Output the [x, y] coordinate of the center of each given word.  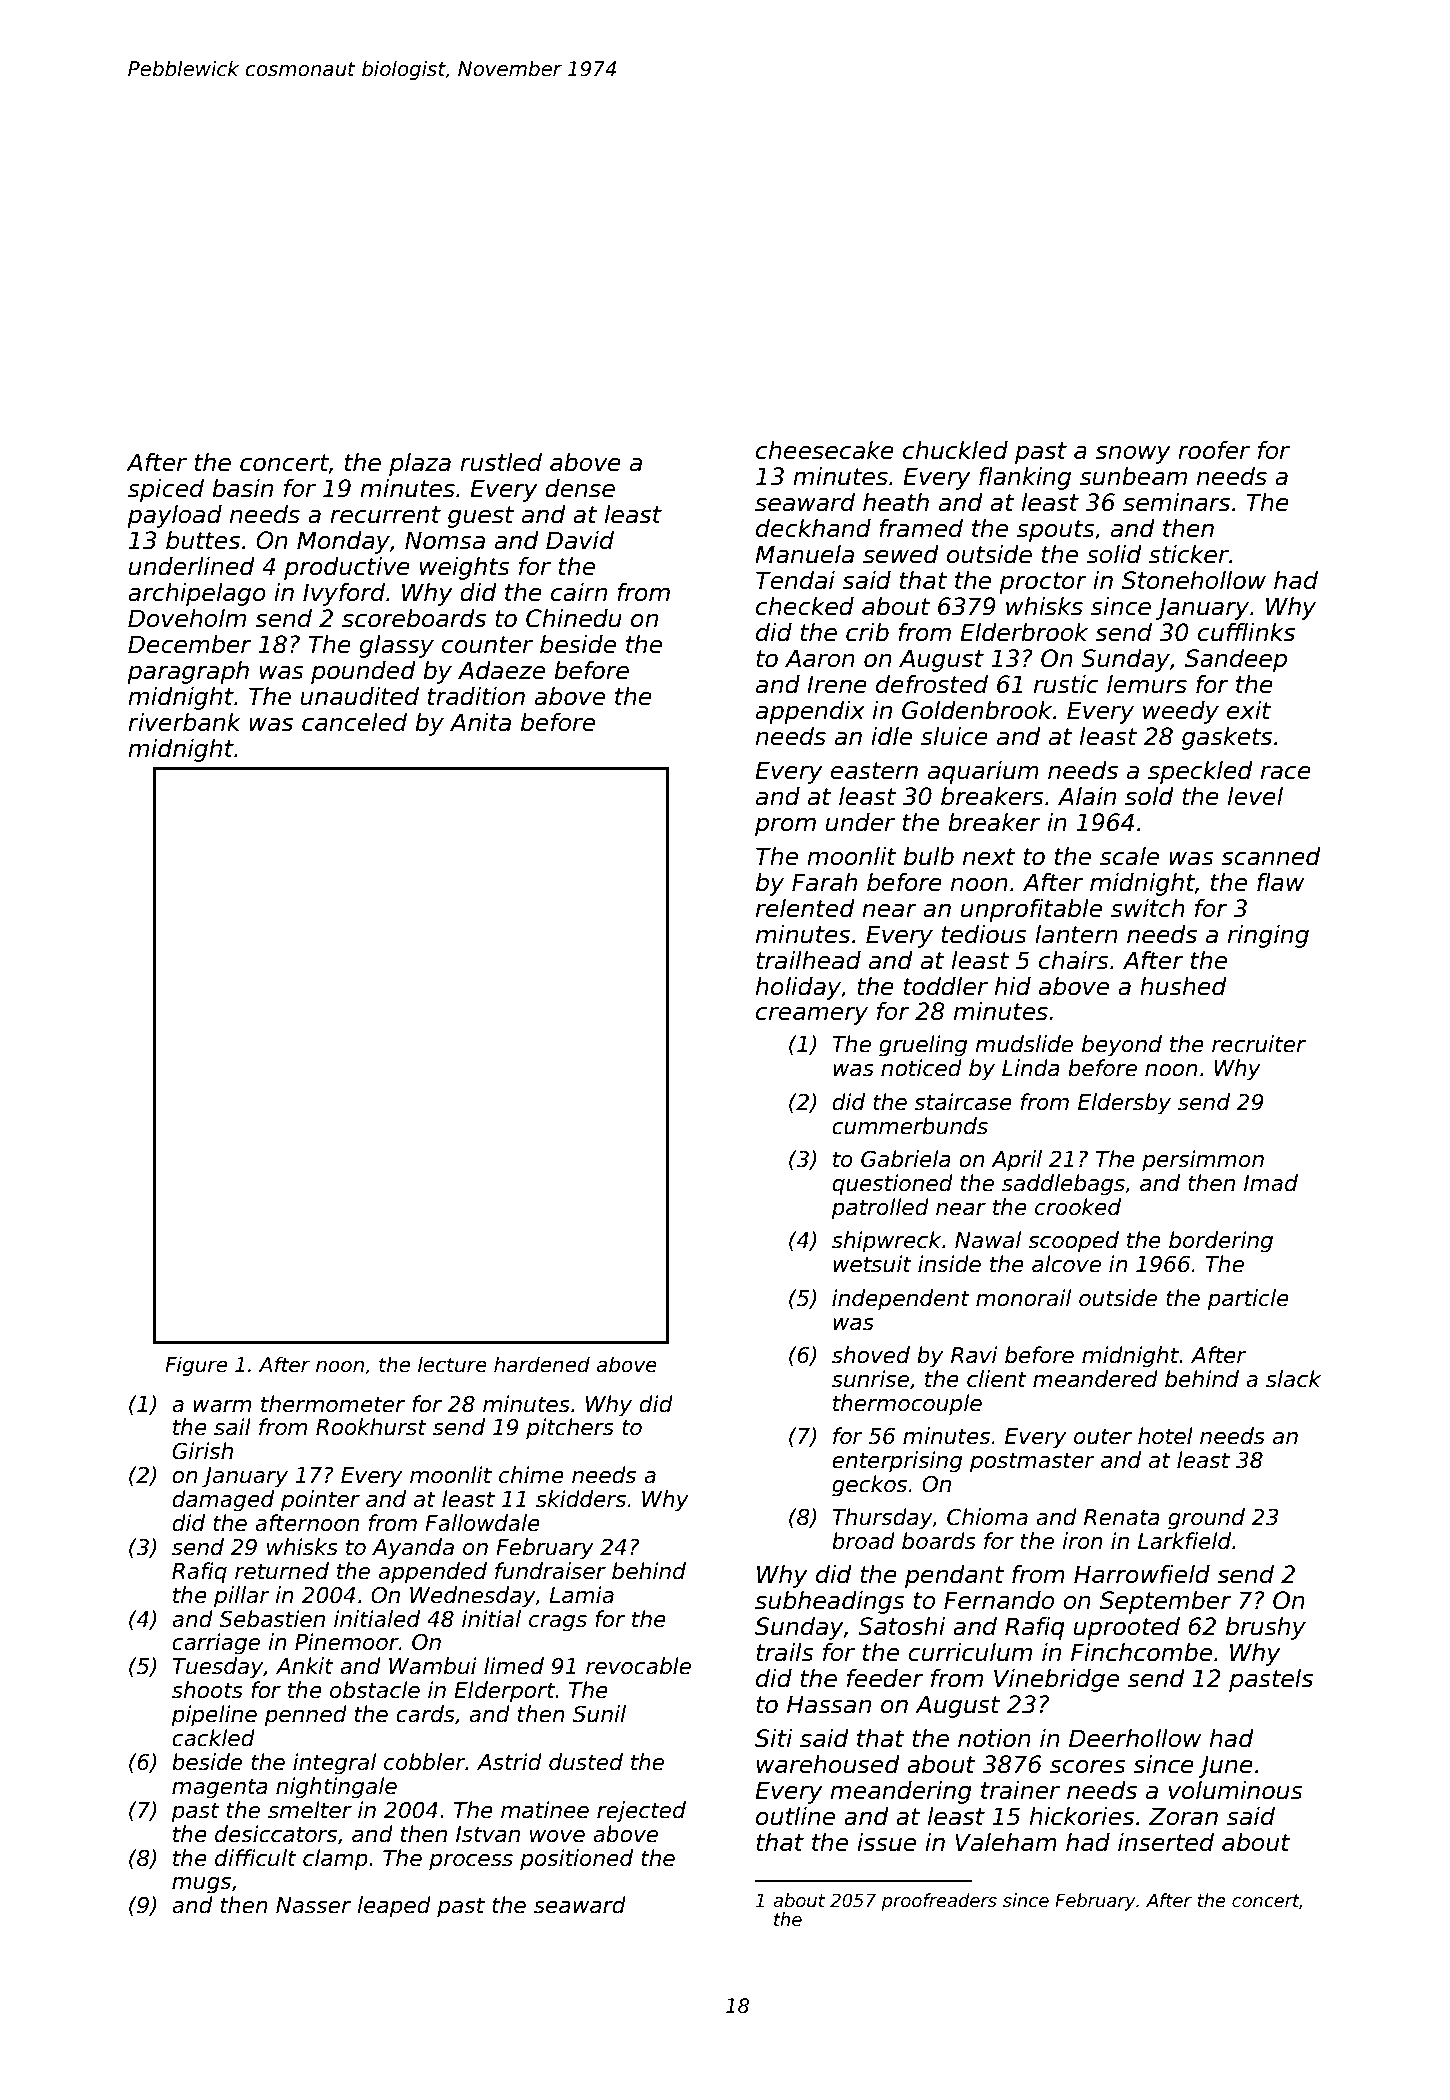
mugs [201, 1885]
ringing [1268, 936]
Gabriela [906, 1159]
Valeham [1006, 1842]
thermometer [333, 1404]
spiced [166, 490]
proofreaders [939, 1902]
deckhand [813, 528]
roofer [1214, 450]
